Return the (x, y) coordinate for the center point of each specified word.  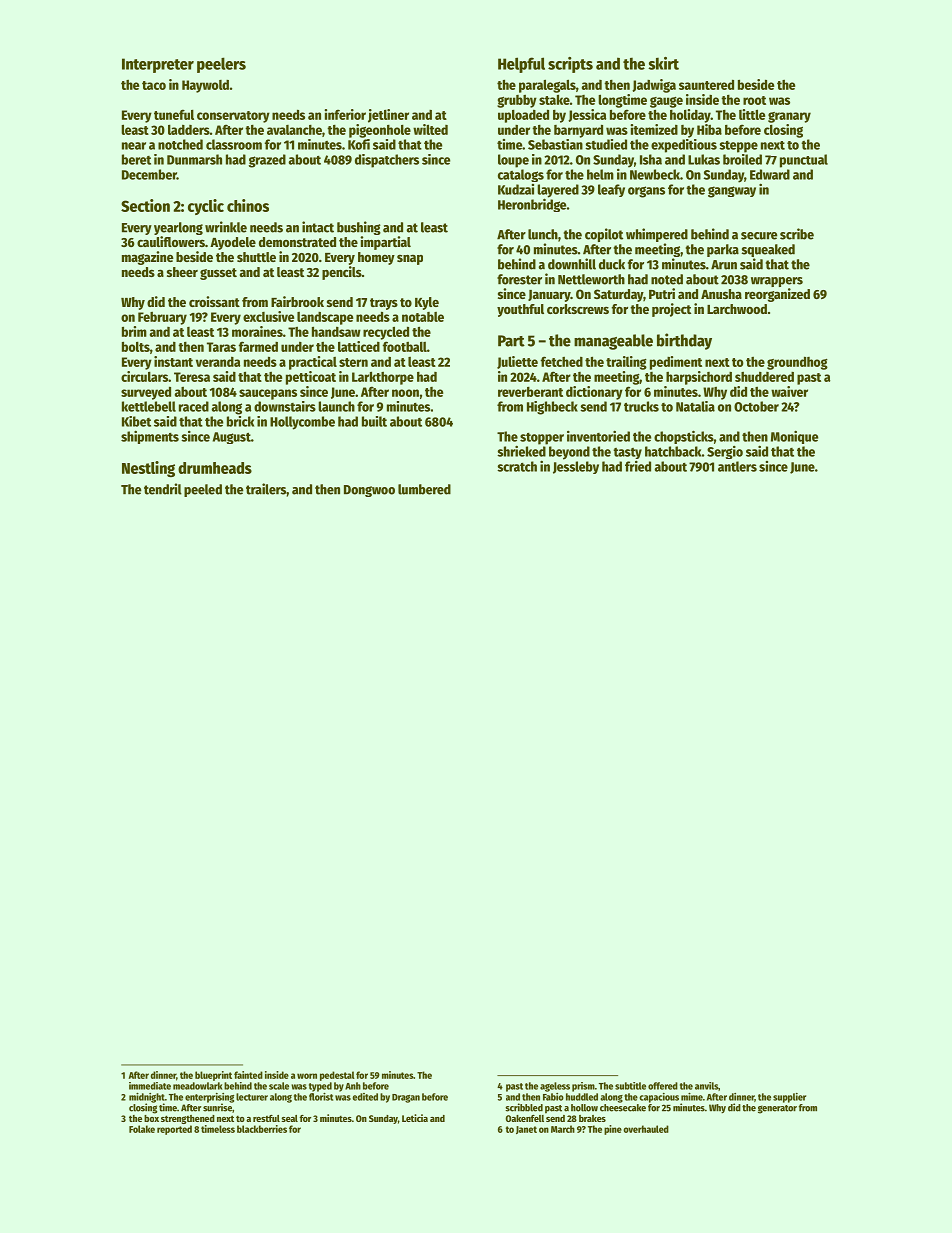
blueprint (213, 1076)
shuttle (256, 257)
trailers (266, 489)
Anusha (721, 294)
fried (638, 466)
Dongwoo (369, 491)
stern (353, 362)
